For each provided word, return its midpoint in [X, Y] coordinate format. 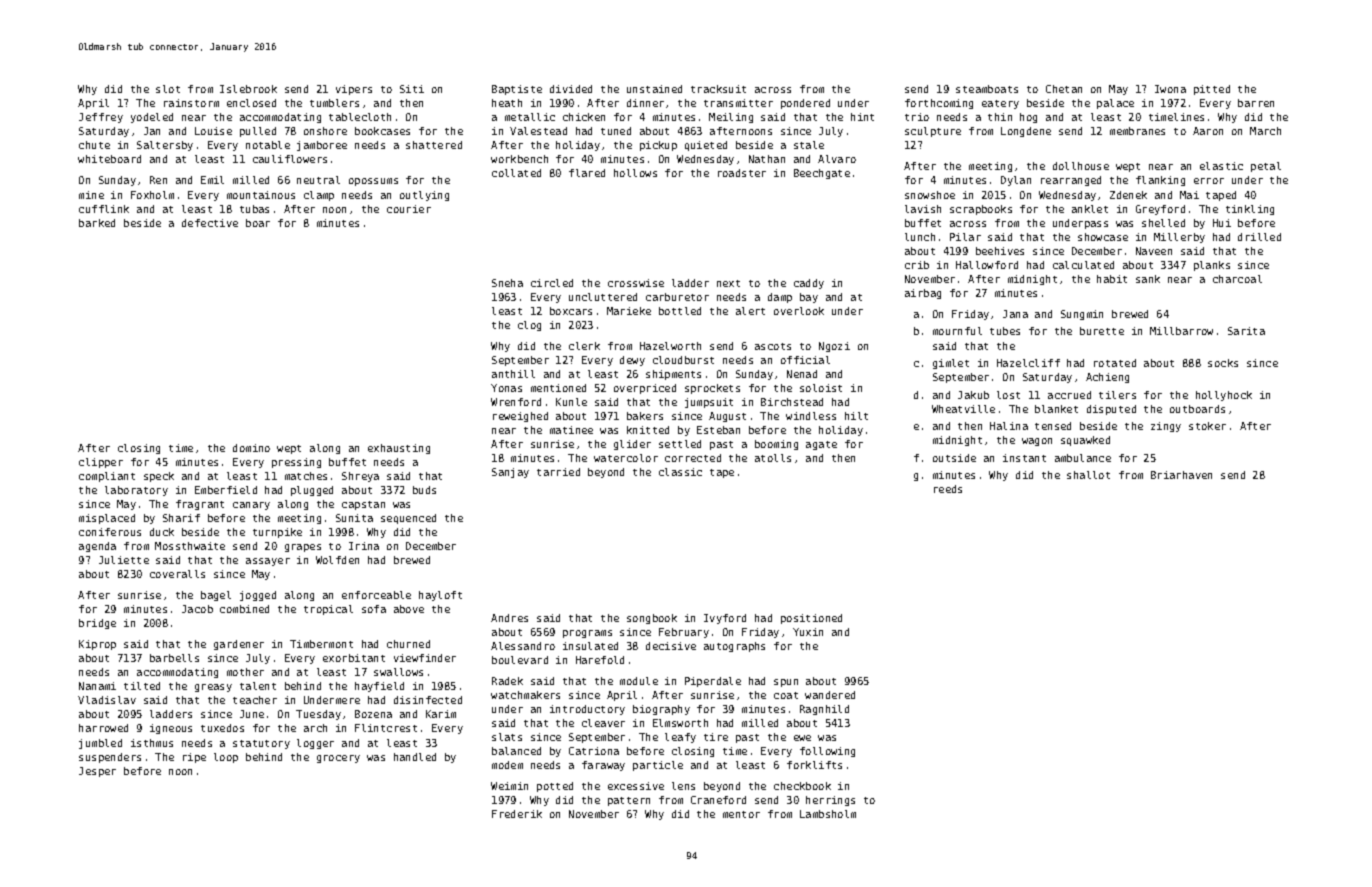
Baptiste [517, 90]
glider [632, 445]
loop [226, 758]
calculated [1083, 265]
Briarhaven [1181, 475]
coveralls [177, 574]
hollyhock [1224, 396]
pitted [1212, 90]
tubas [254, 209]
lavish [923, 209]
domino [251, 448]
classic [680, 472]
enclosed [251, 103]
